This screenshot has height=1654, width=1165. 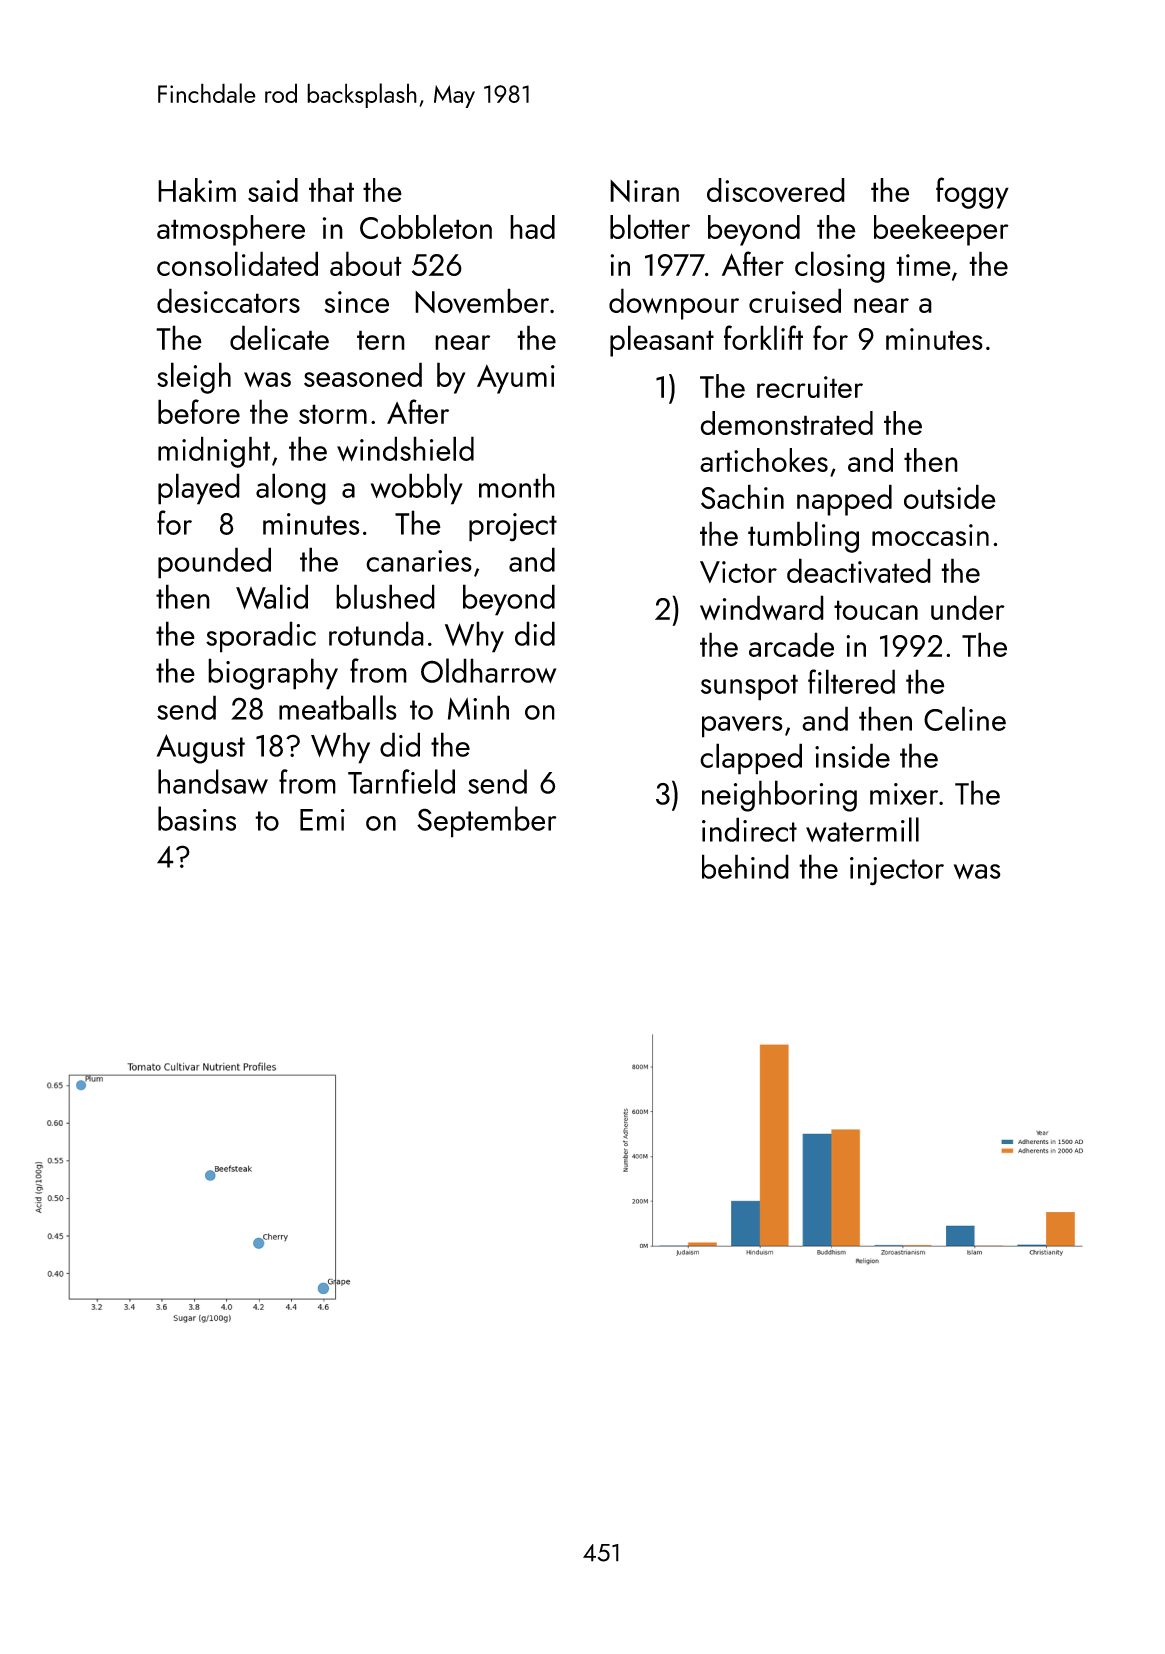 I want to click on before, so click(x=199, y=411).
